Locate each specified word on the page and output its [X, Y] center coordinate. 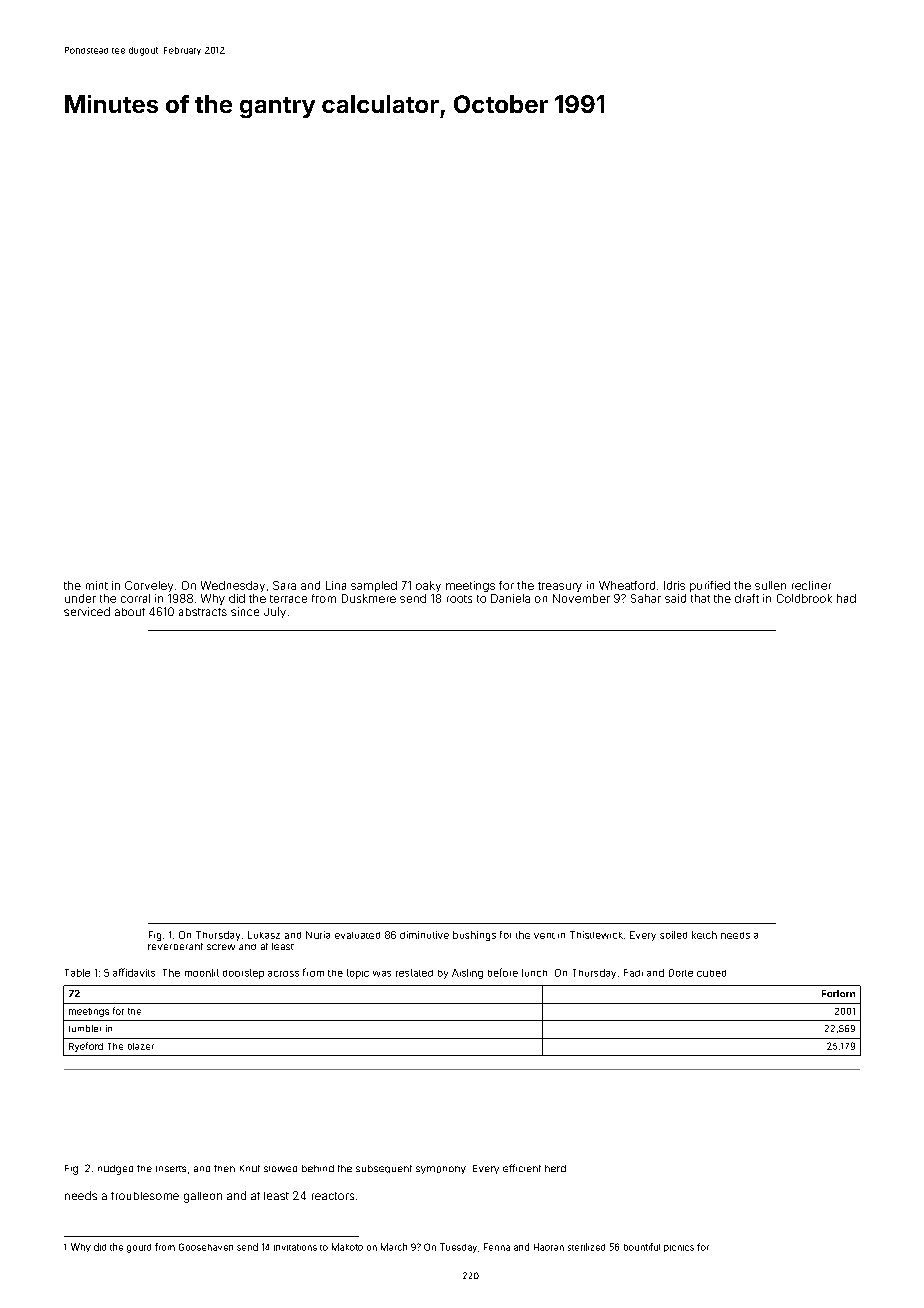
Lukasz [264, 935]
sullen [770, 585]
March [394, 1247]
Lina [336, 585]
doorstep [243, 974]
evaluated [357, 935]
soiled [673, 935]
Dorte [681, 973]
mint [97, 585]
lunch [534, 973]
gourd [139, 1248]
